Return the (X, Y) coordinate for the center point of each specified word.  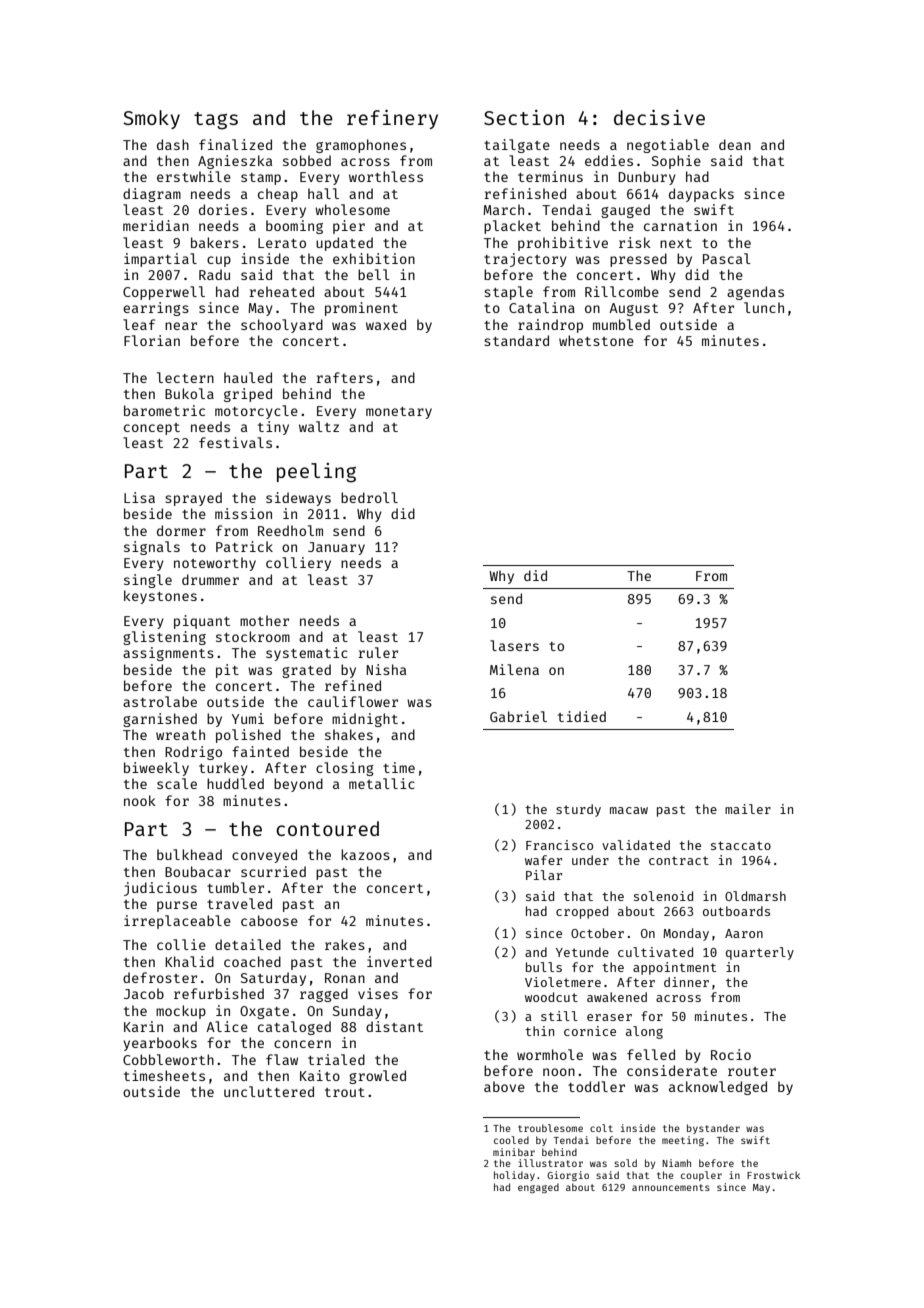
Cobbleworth (168, 1059)
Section (524, 117)
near (181, 326)
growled (377, 1077)
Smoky (151, 119)
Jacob (144, 993)
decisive (659, 117)
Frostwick (773, 1175)
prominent (361, 309)
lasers (514, 645)
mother (264, 620)
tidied (582, 716)
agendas (755, 293)
